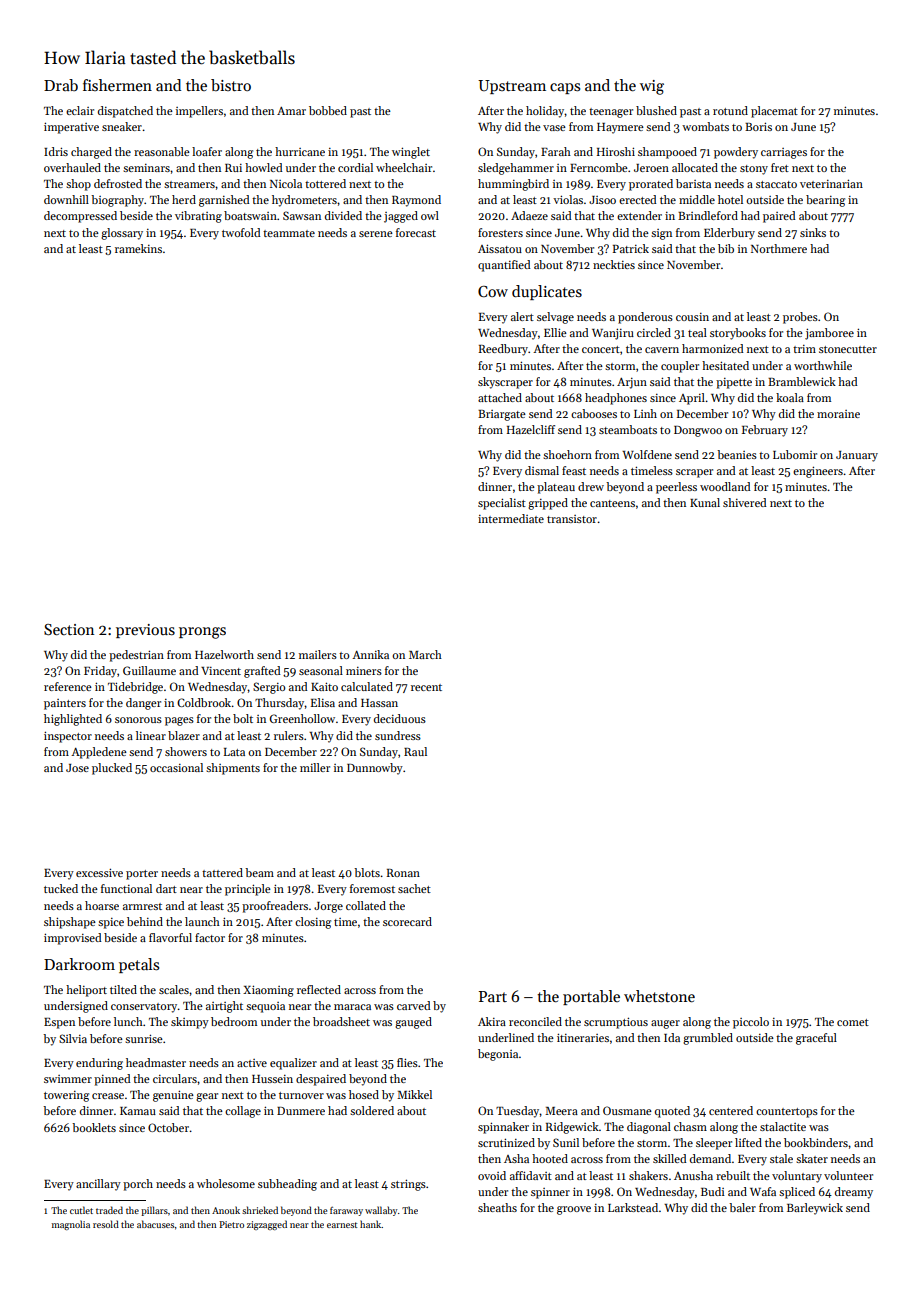  I want to click on woodland, so click(725, 486).
